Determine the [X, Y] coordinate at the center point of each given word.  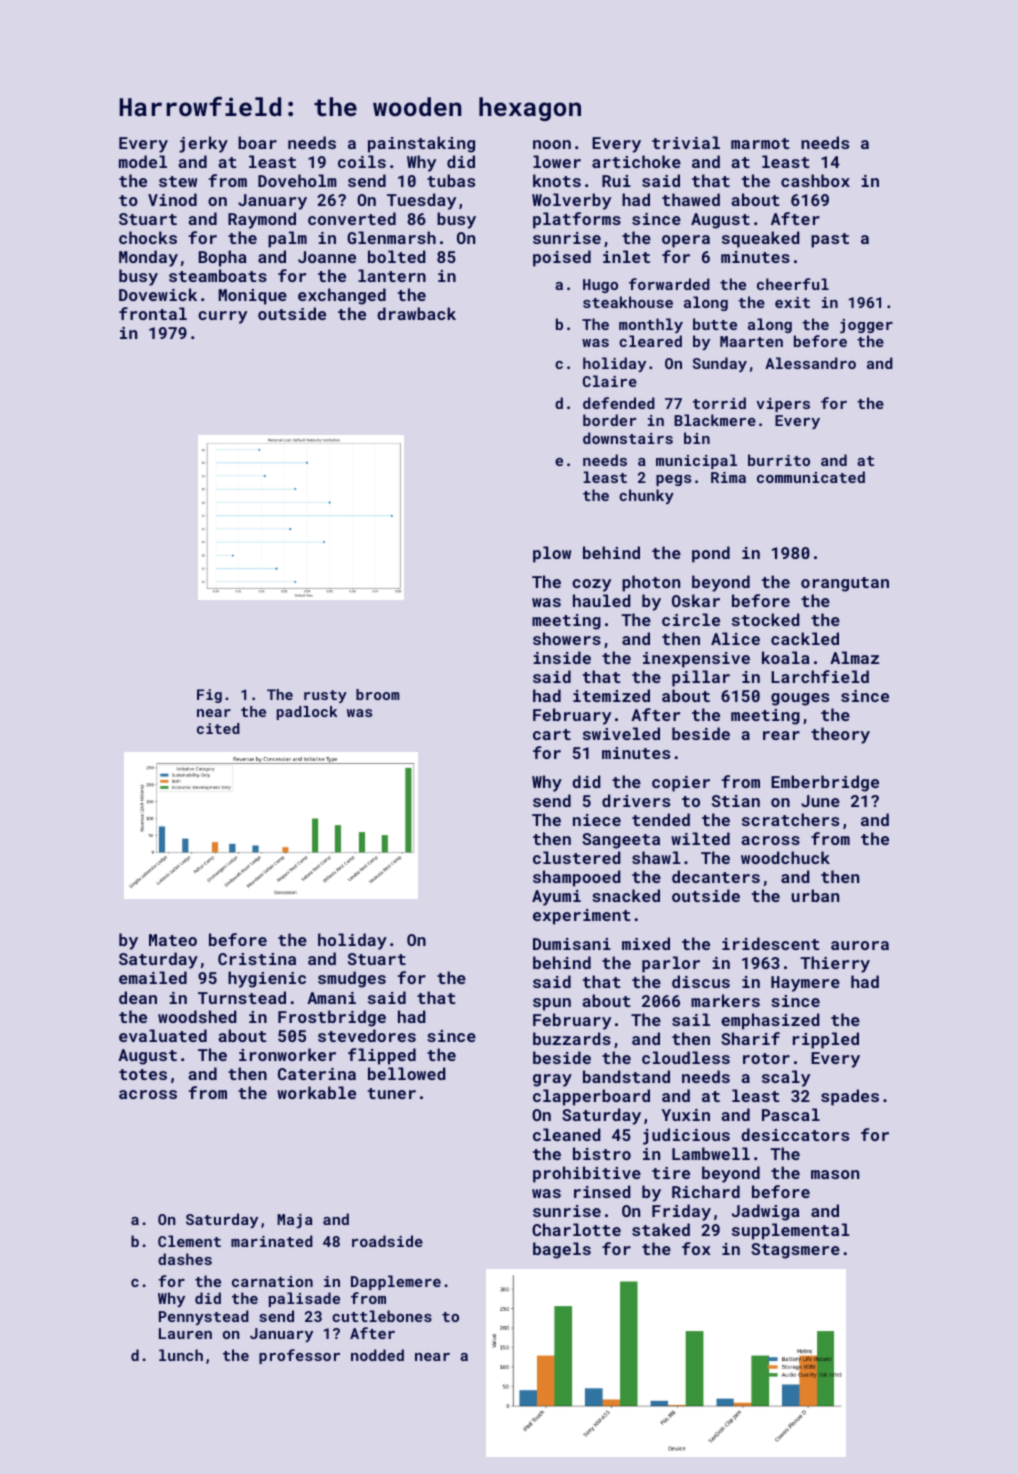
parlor [671, 964]
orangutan [845, 584]
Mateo [173, 940]
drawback [416, 313]
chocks [148, 237]
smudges [352, 979]
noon [552, 144]
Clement [189, 1241]
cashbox [815, 180]
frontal [153, 313]
